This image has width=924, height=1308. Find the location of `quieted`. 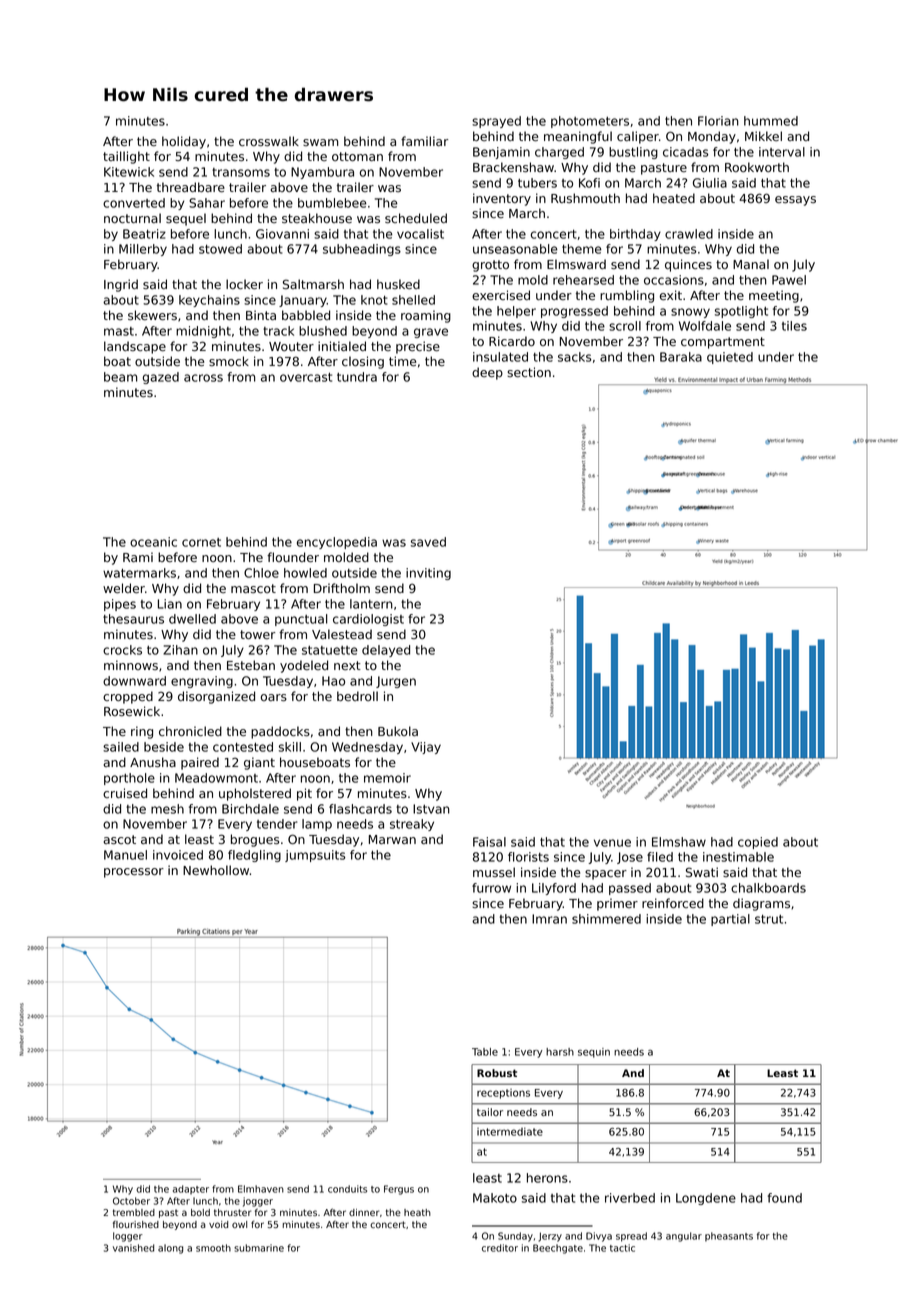

quieted is located at coordinates (730, 358).
